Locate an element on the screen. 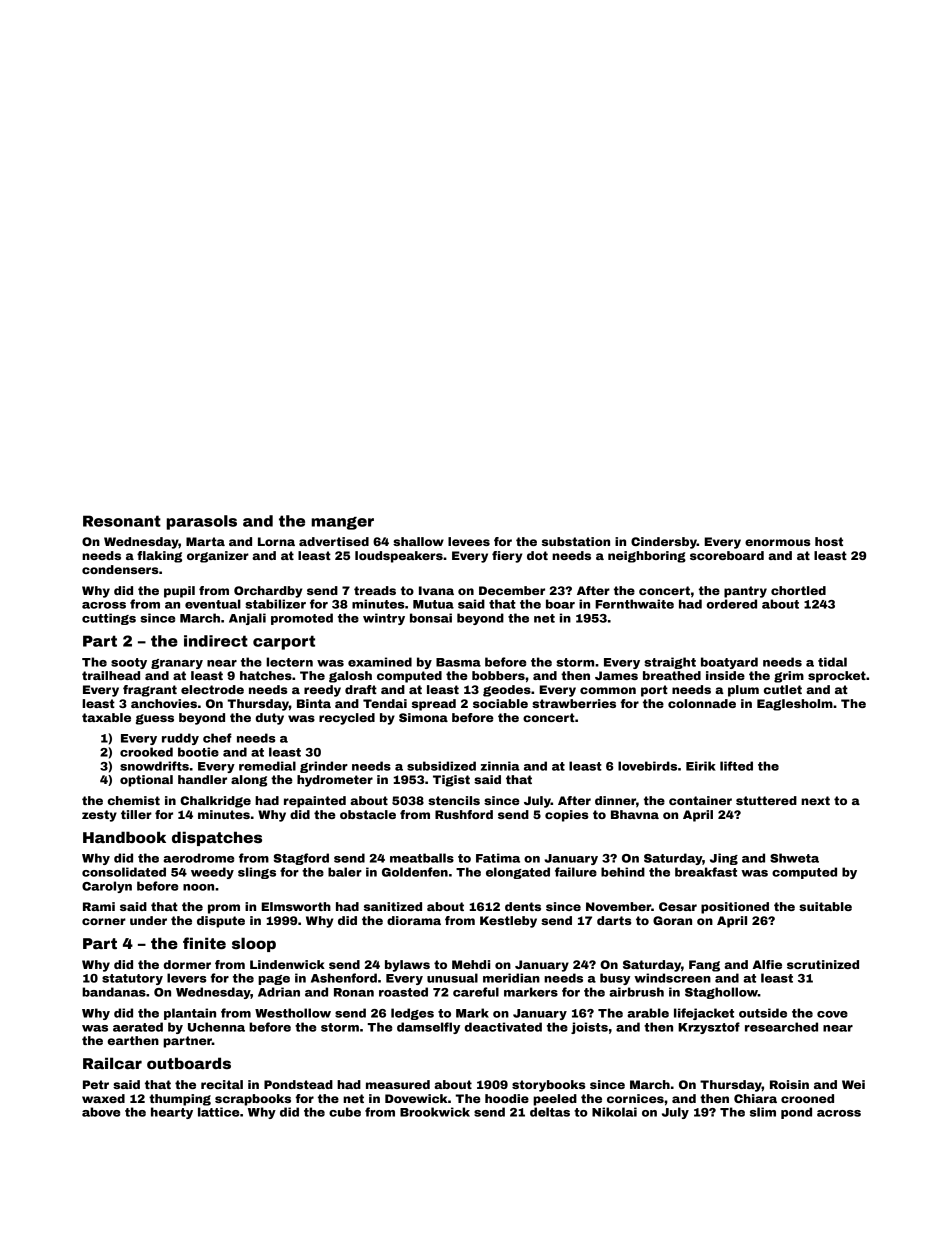  condensers is located at coordinates (120, 569).
